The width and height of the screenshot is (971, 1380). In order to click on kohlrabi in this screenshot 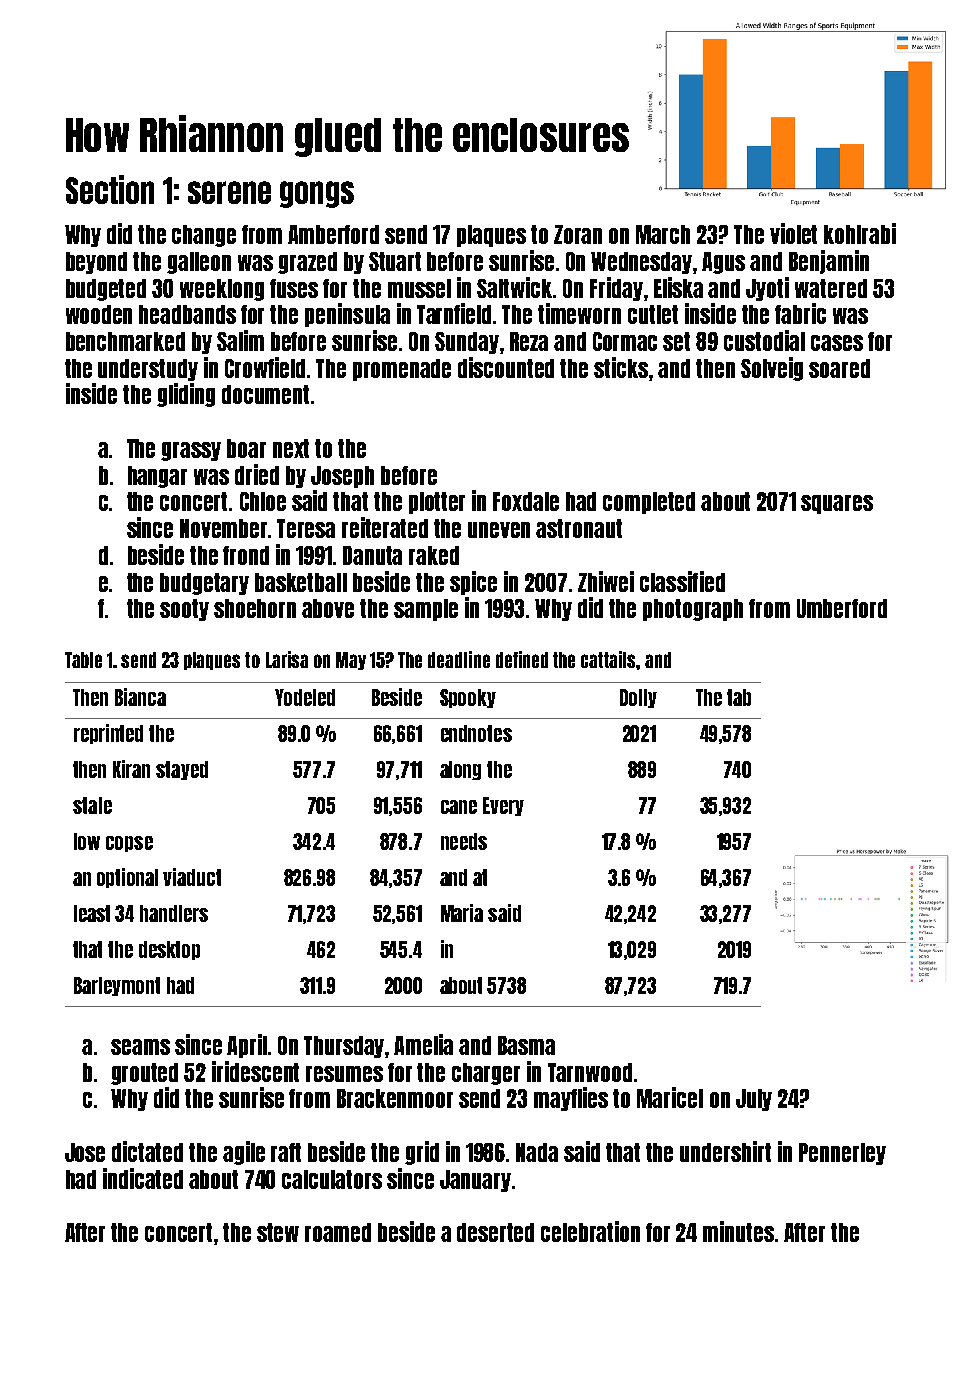, I will do `click(860, 233)`.
